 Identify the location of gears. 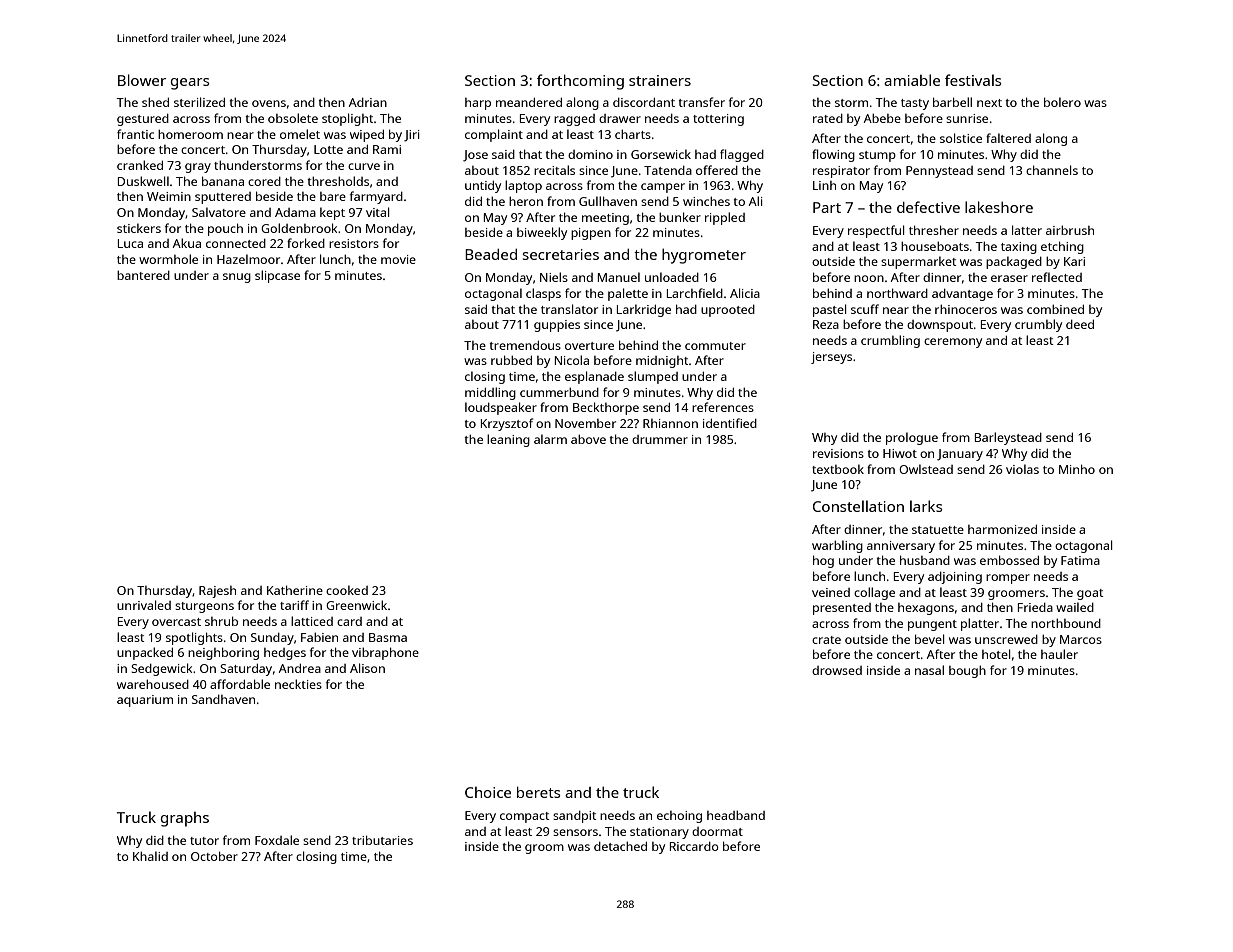
(190, 84).
